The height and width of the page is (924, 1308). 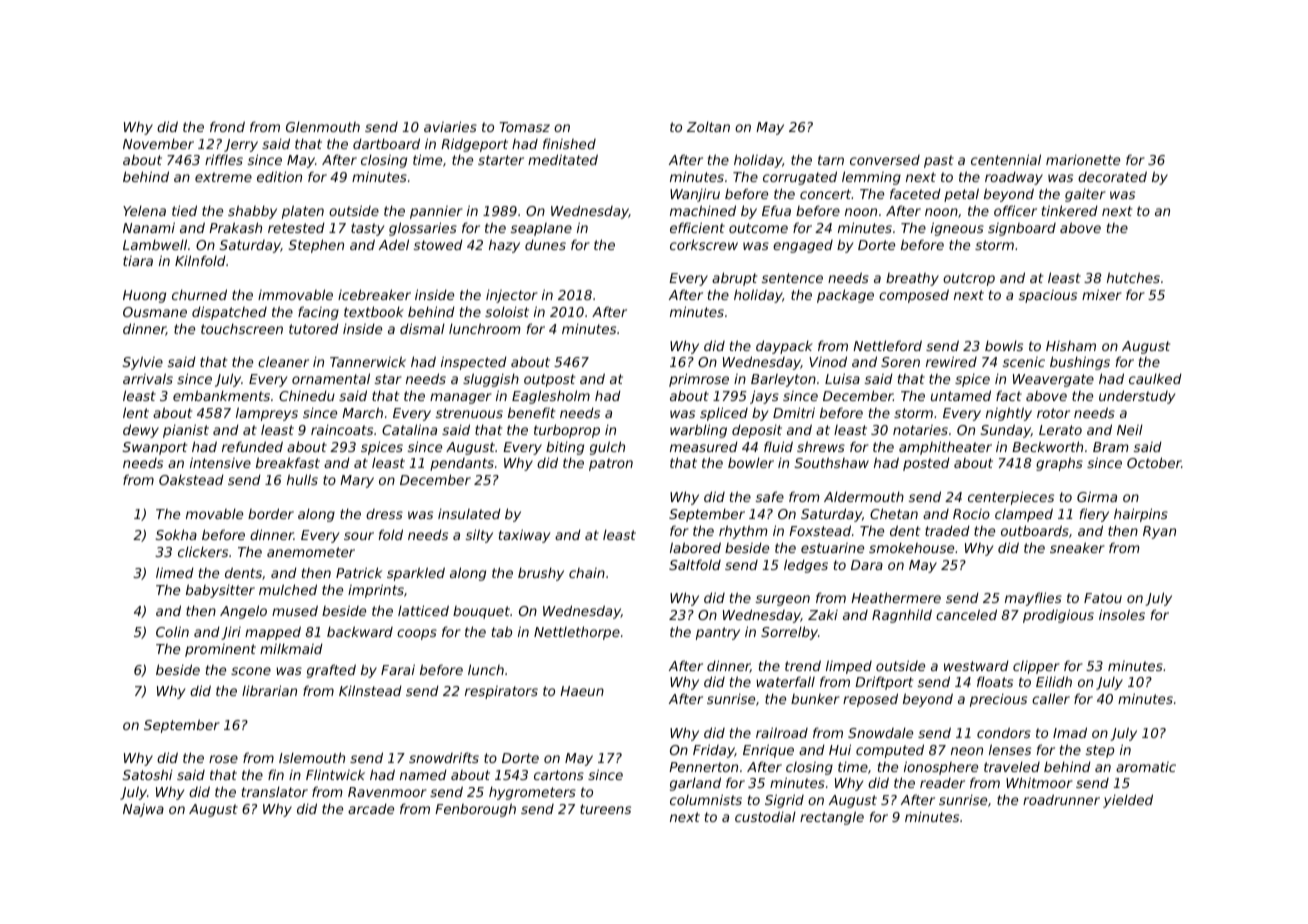 I want to click on arcade, so click(x=371, y=808).
